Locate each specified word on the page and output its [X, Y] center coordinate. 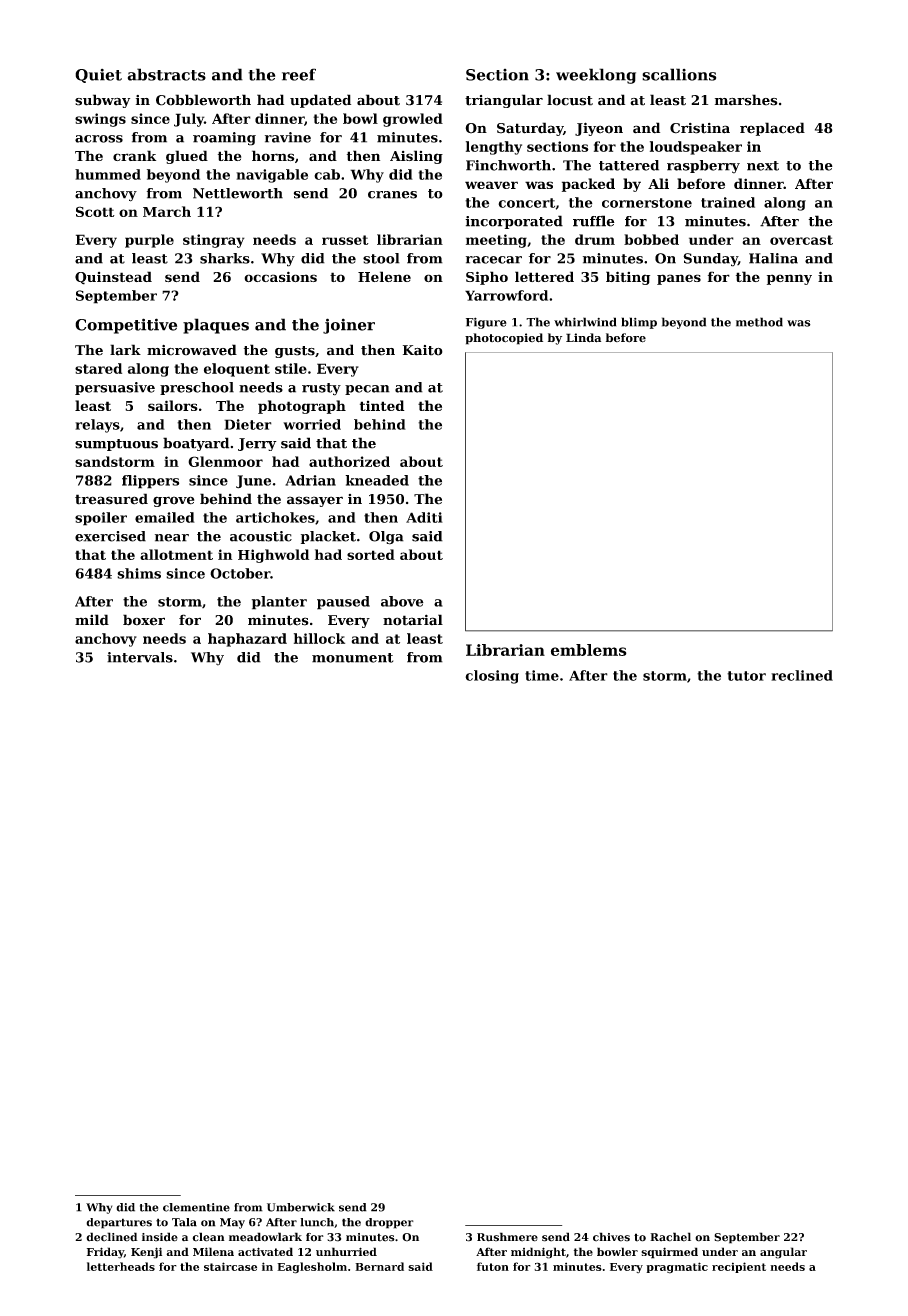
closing [492, 677]
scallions [679, 74]
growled [413, 120]
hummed [108, 174]
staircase [230, 1266]
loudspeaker [696, 148]
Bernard [379, 1266]
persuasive [115, 388]
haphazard [247, 640]
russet [345, 240]
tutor [746, 676]
